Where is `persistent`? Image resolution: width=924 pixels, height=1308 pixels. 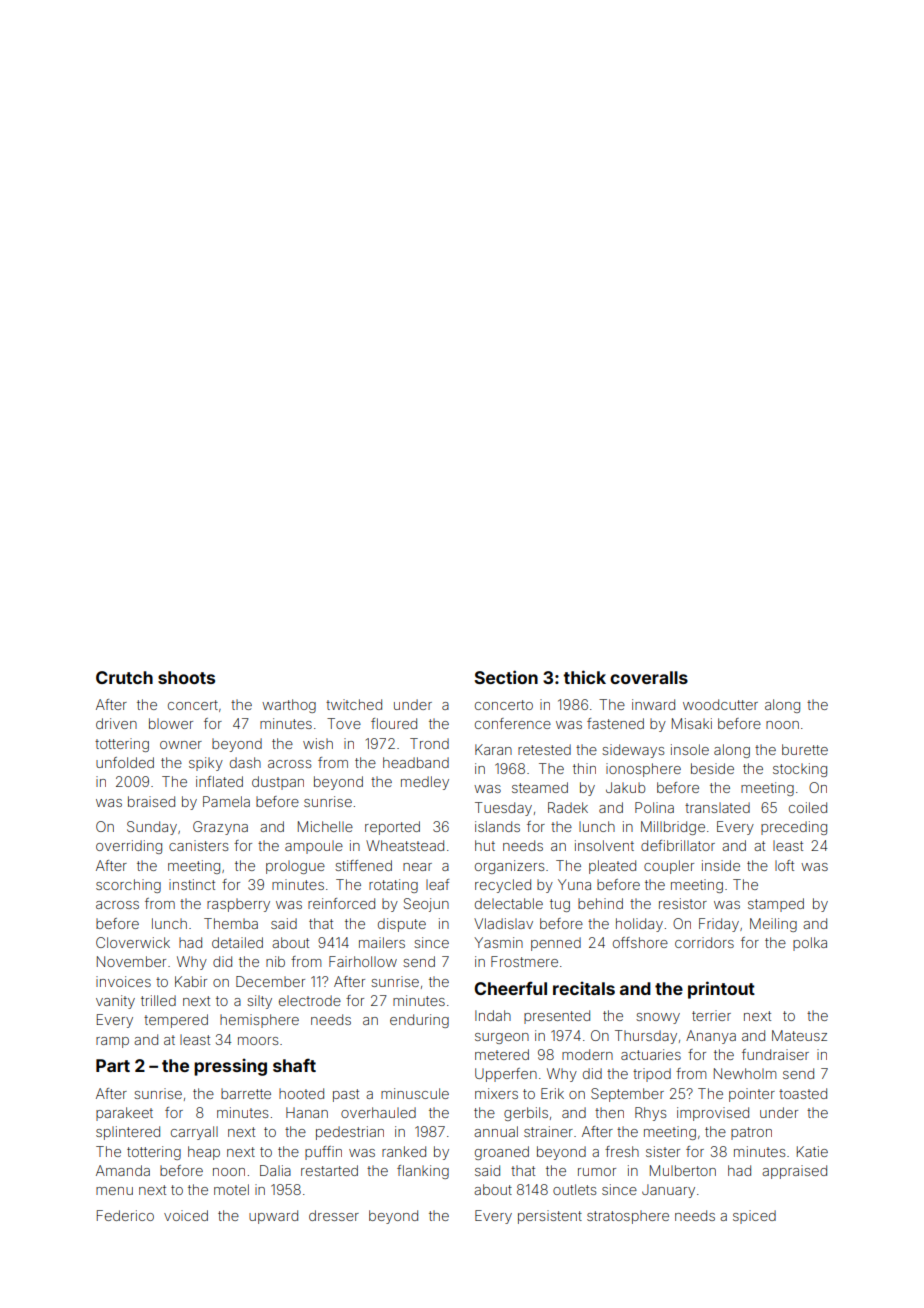 persistent is located at coordinates (550, 1217).
